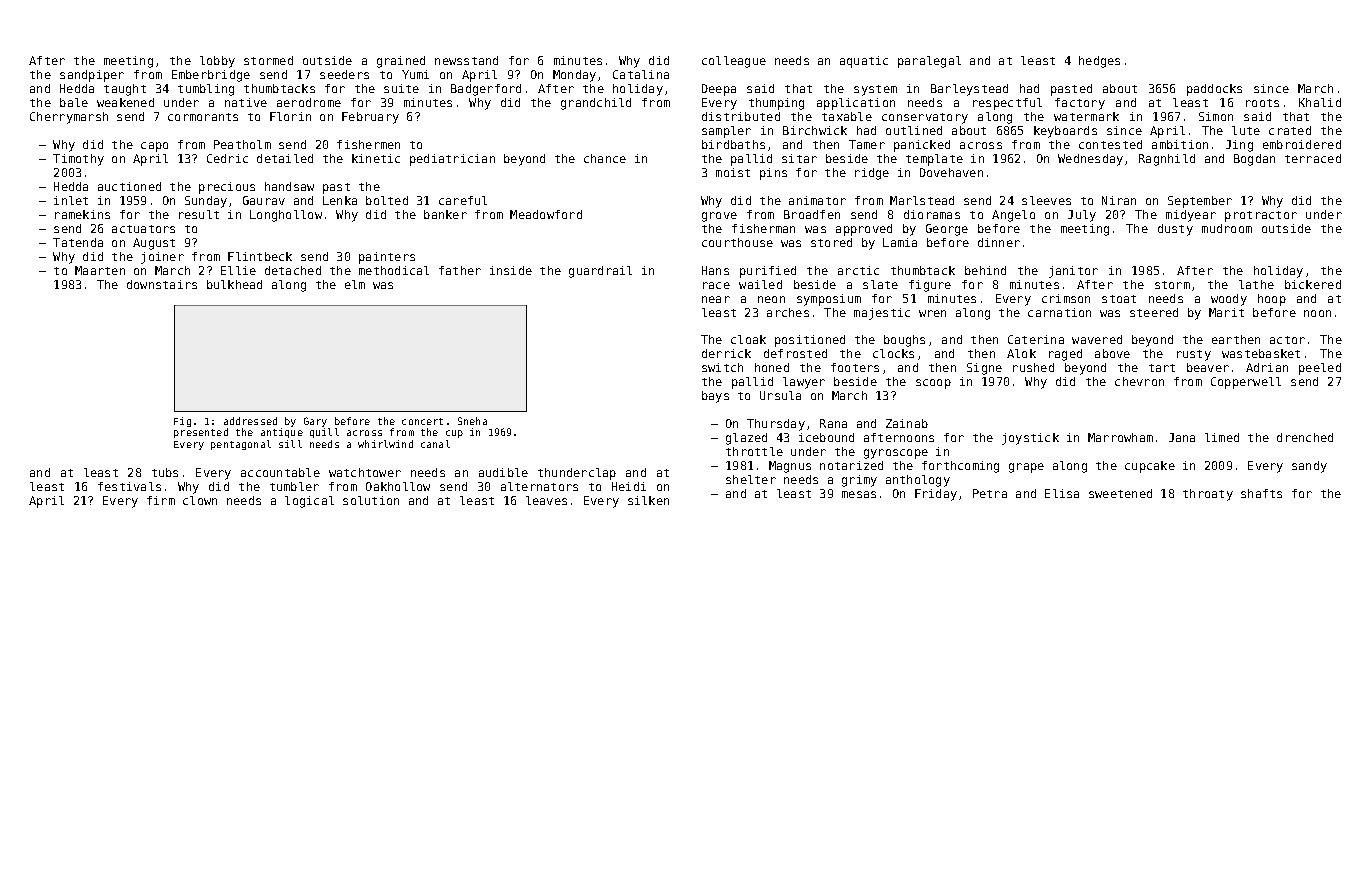  Describe the element at coordinates (227, 158) in the document. I see `Cedric` at that location.
